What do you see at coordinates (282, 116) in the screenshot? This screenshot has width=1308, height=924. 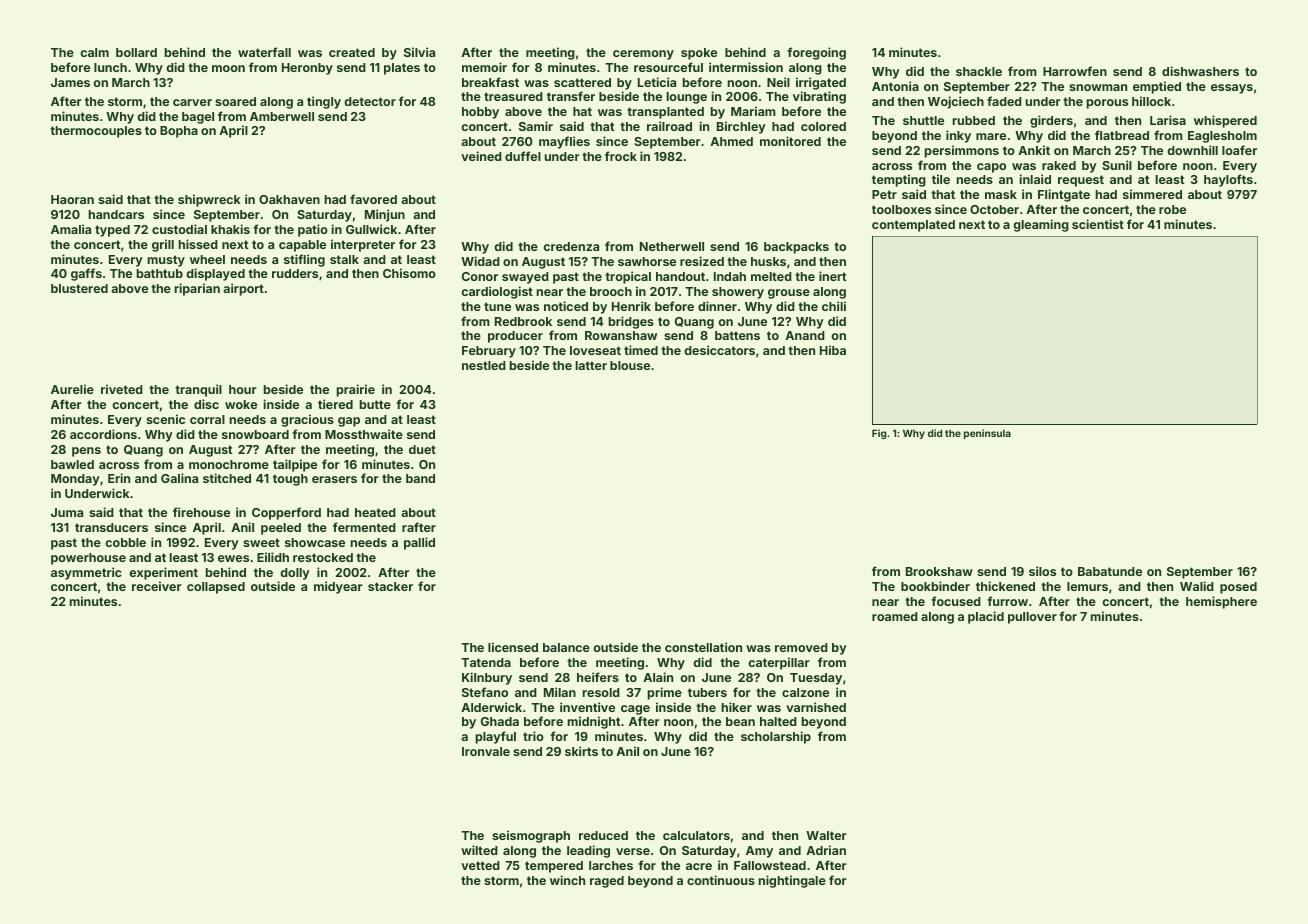 I see `Amberwell` at bounding box center [282, 116].
